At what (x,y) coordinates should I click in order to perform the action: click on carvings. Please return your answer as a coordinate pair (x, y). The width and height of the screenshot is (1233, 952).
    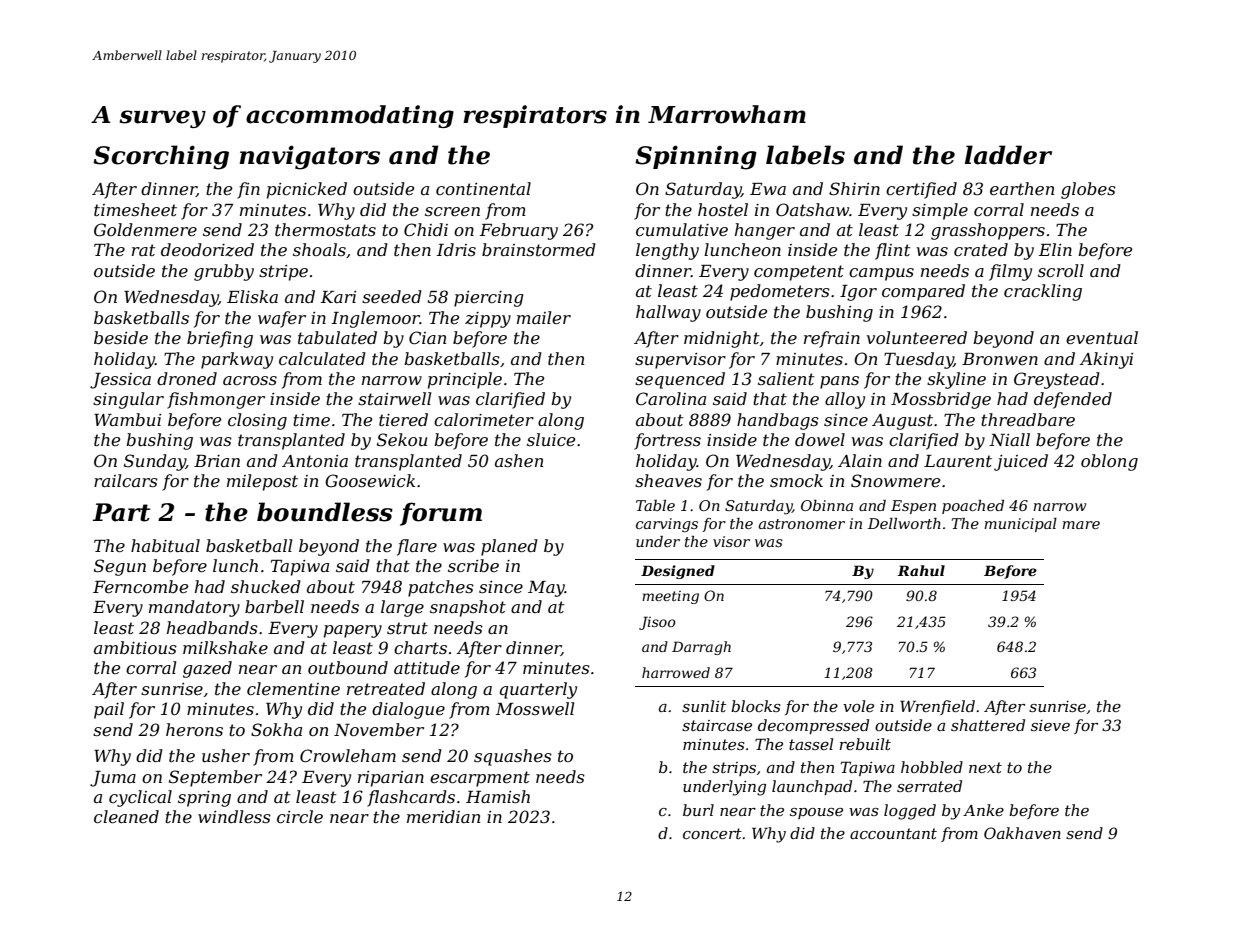
    Looking at the image, I should click on (667, 525).
